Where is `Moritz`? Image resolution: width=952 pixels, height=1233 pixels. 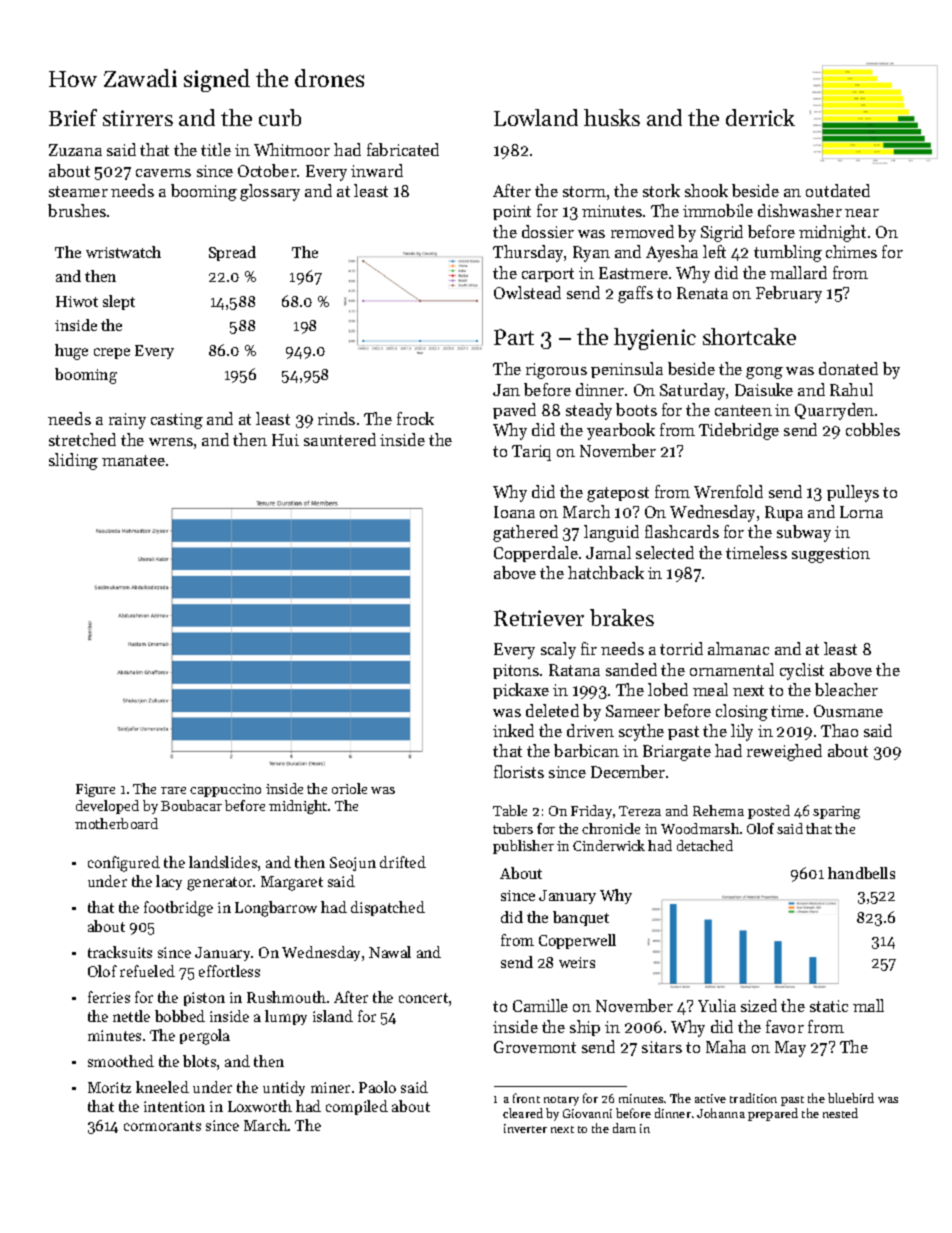
Moritz is located at coordinates (109, 1087).
